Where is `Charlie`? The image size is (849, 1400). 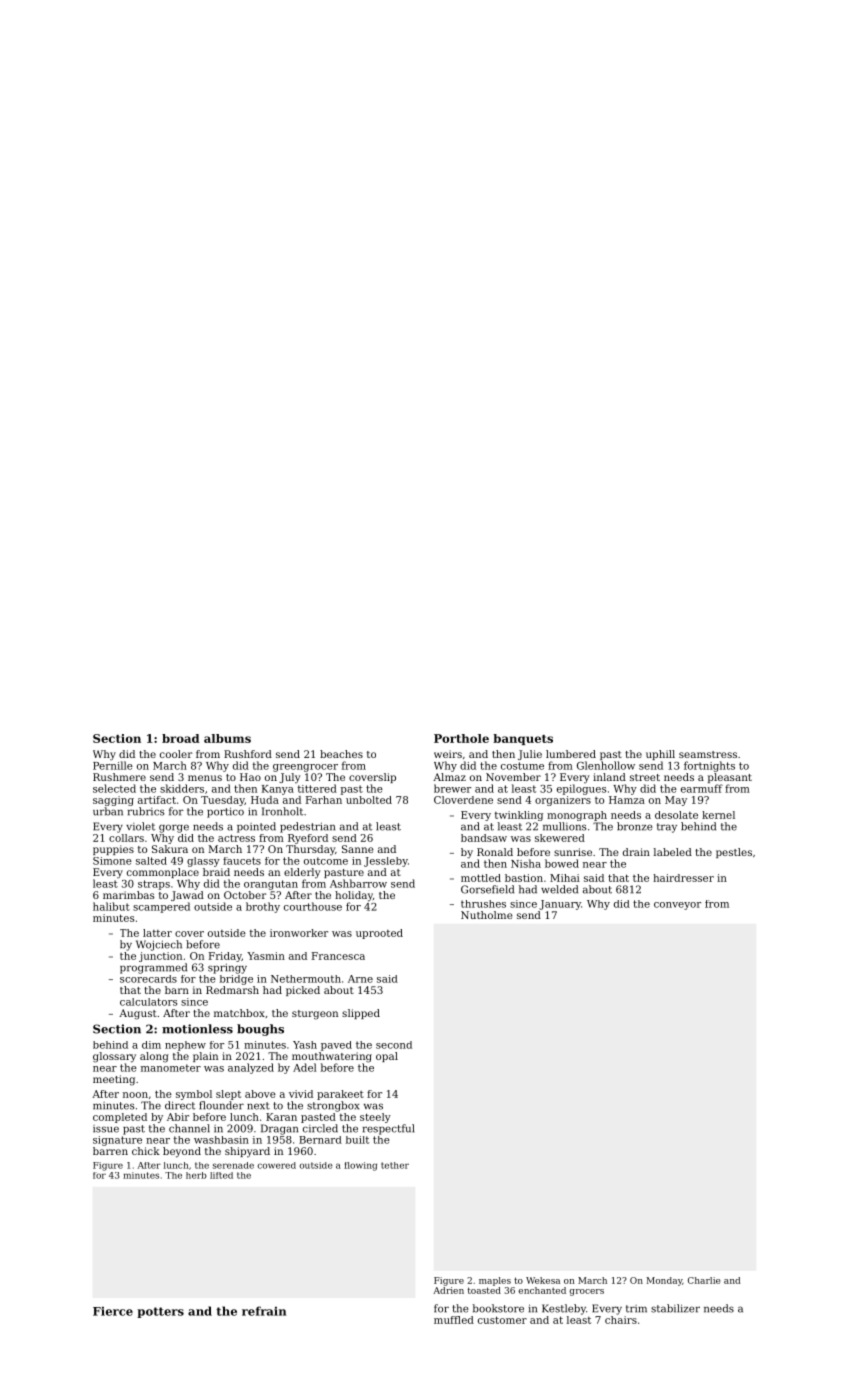 Charlie is located at coordinates (704, 1280).
